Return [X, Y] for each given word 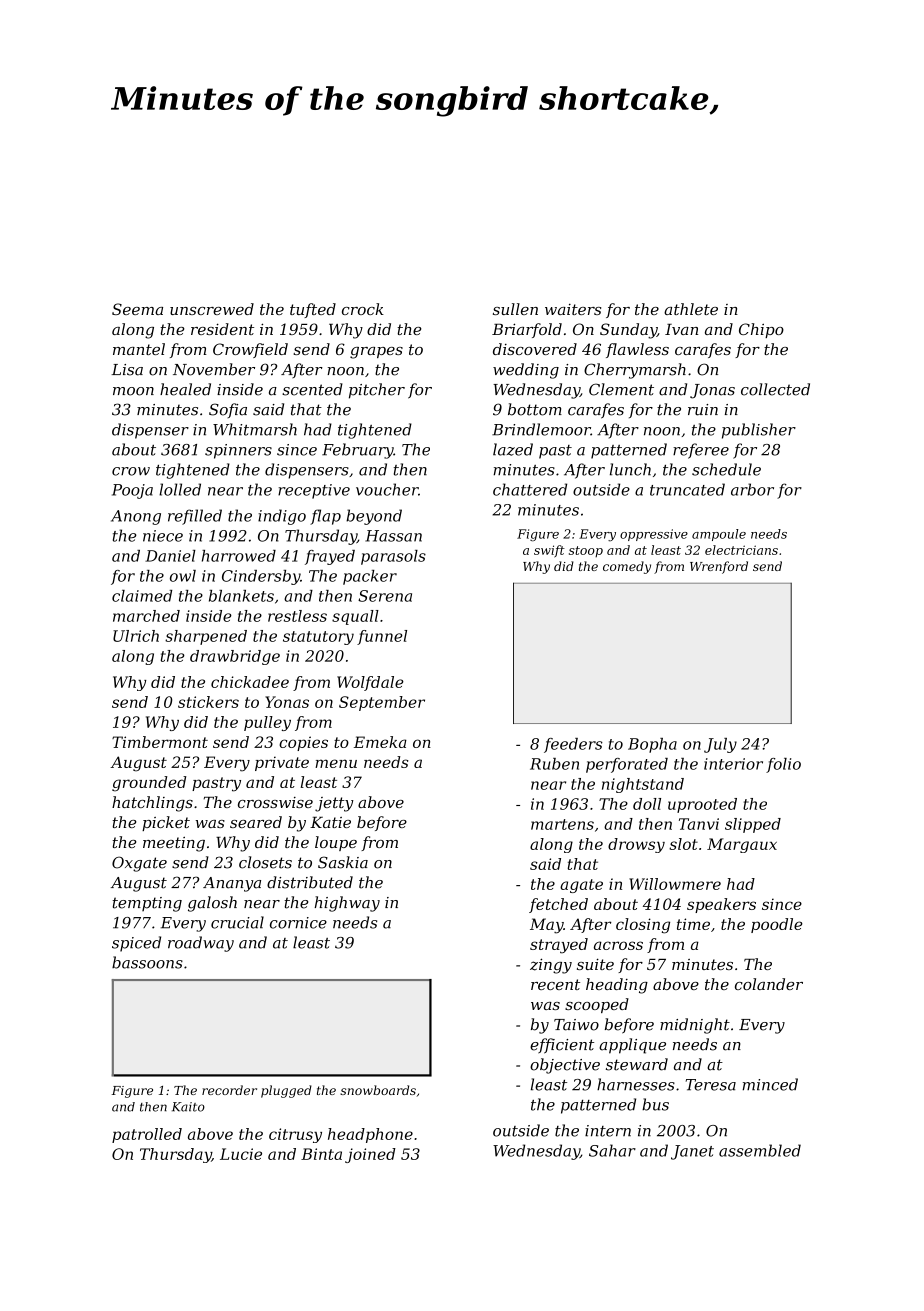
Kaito [188, 1107]
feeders [573, 745]
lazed [513, 449]
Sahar [612, 1150]
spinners [238, 451]
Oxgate [139, 864]
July [720, 745]
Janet [692, 1152]
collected [775, 389]
